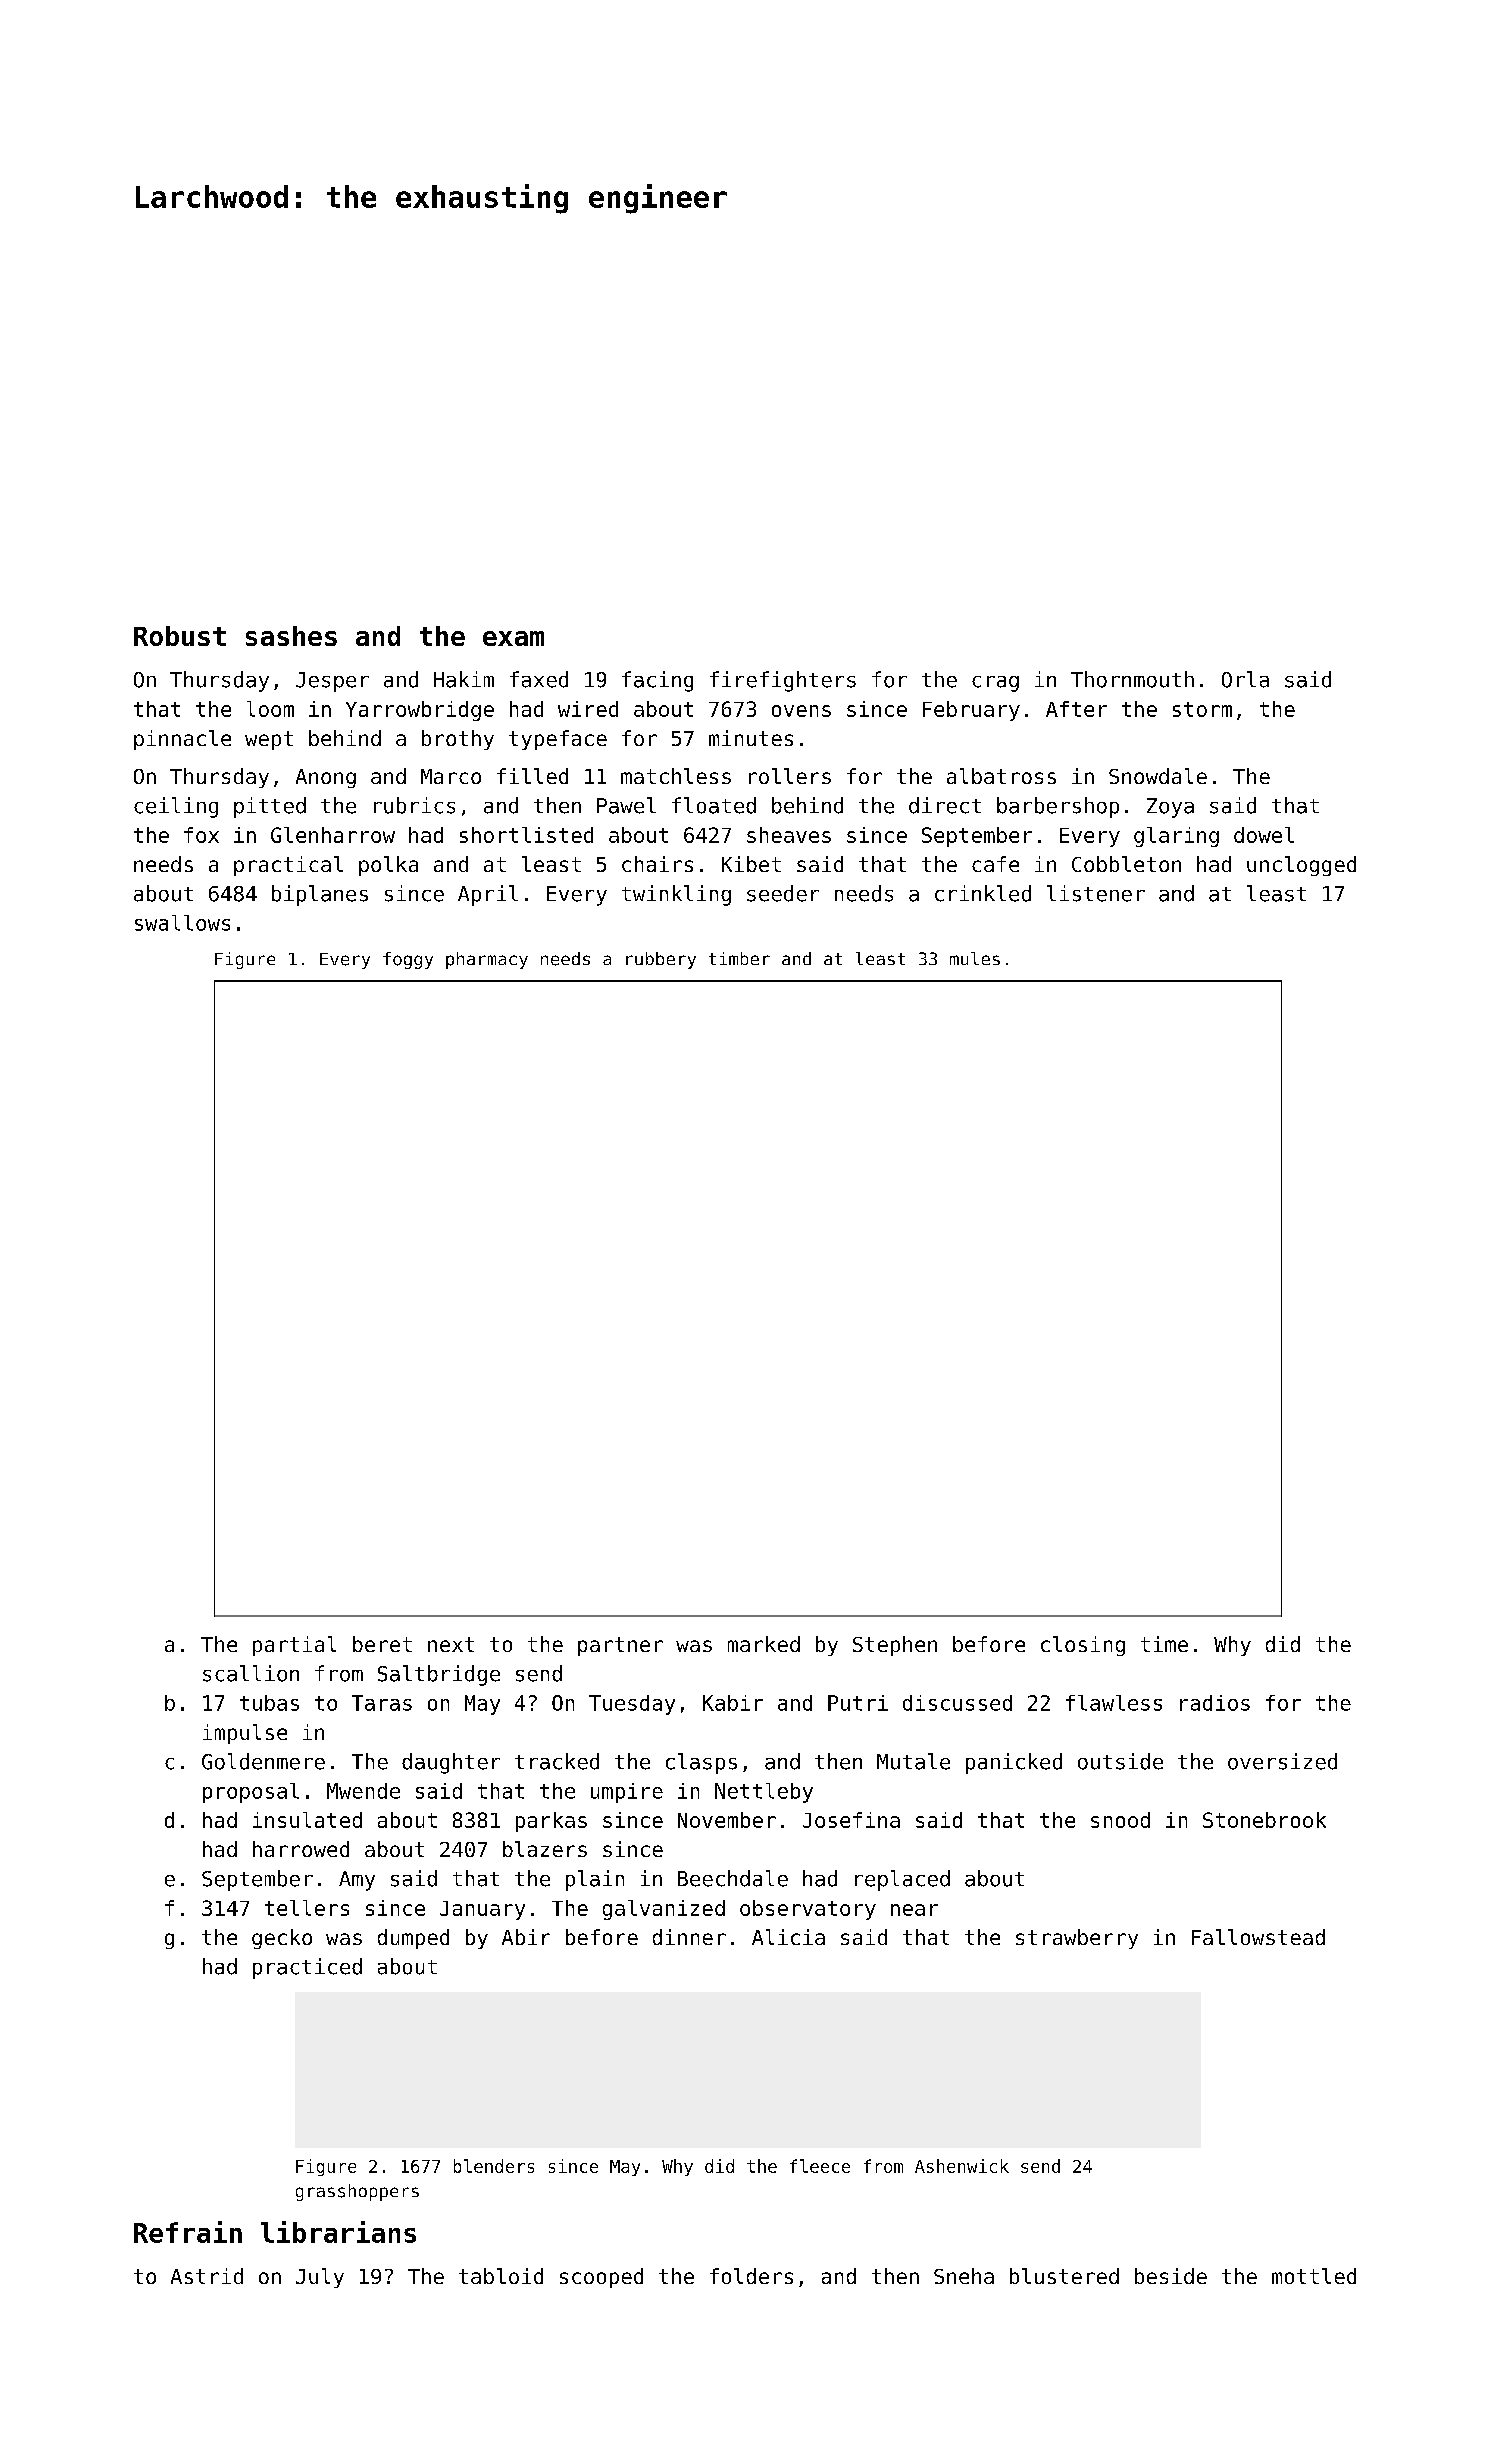 The width and height of the page is (1496, 2464). I want to click on July, so click(320, 2278).
